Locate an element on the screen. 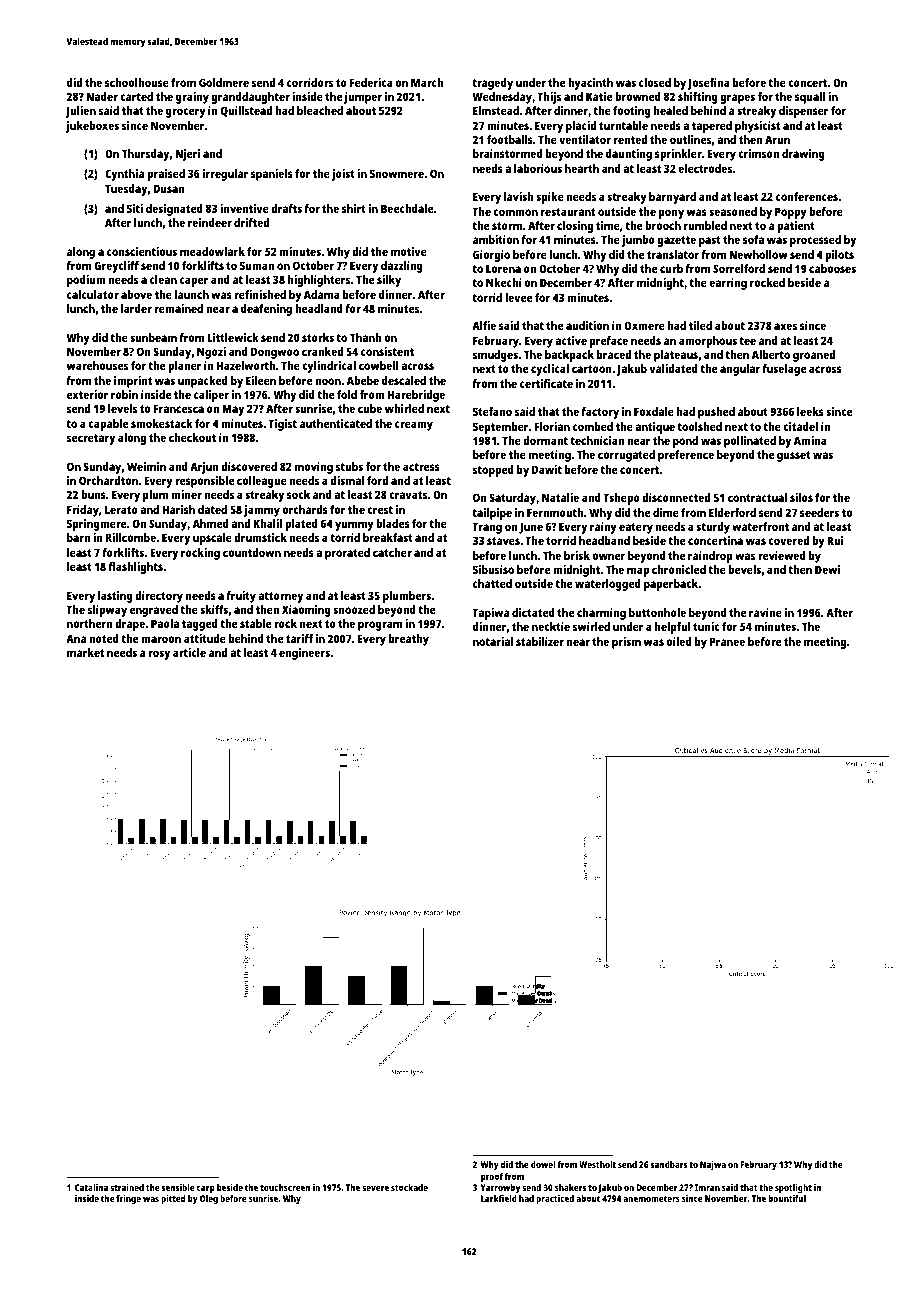 The height and width of the screenshot is (1308, 924). directory is located at coordinates (159, 597).
